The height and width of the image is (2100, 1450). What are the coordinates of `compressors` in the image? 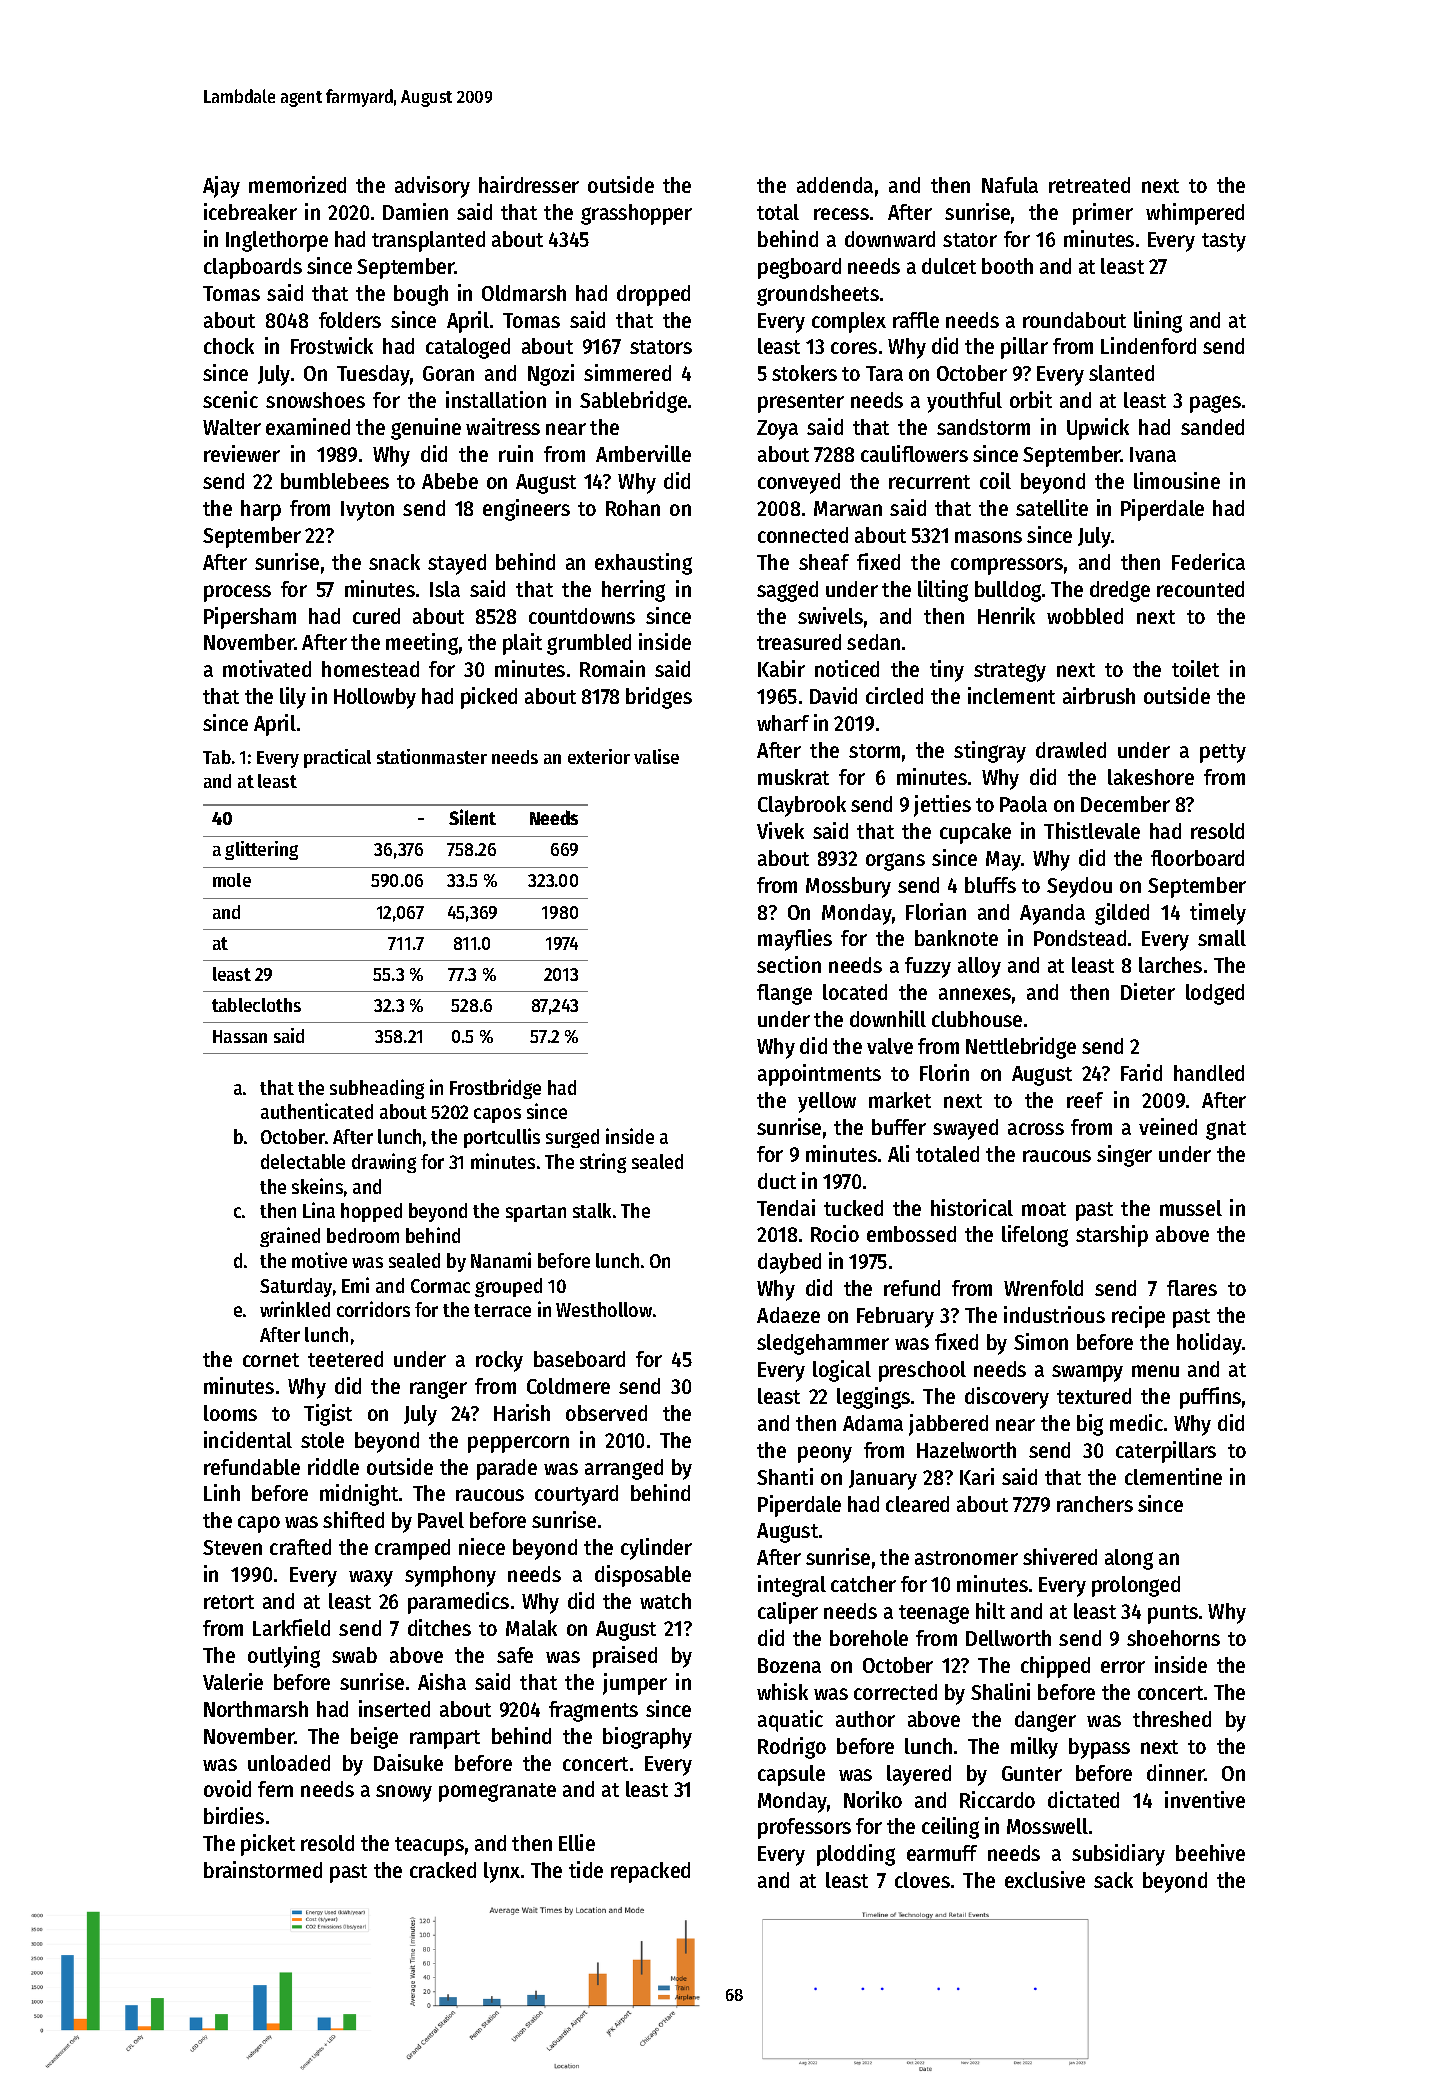 It's located at (1007, 566).
